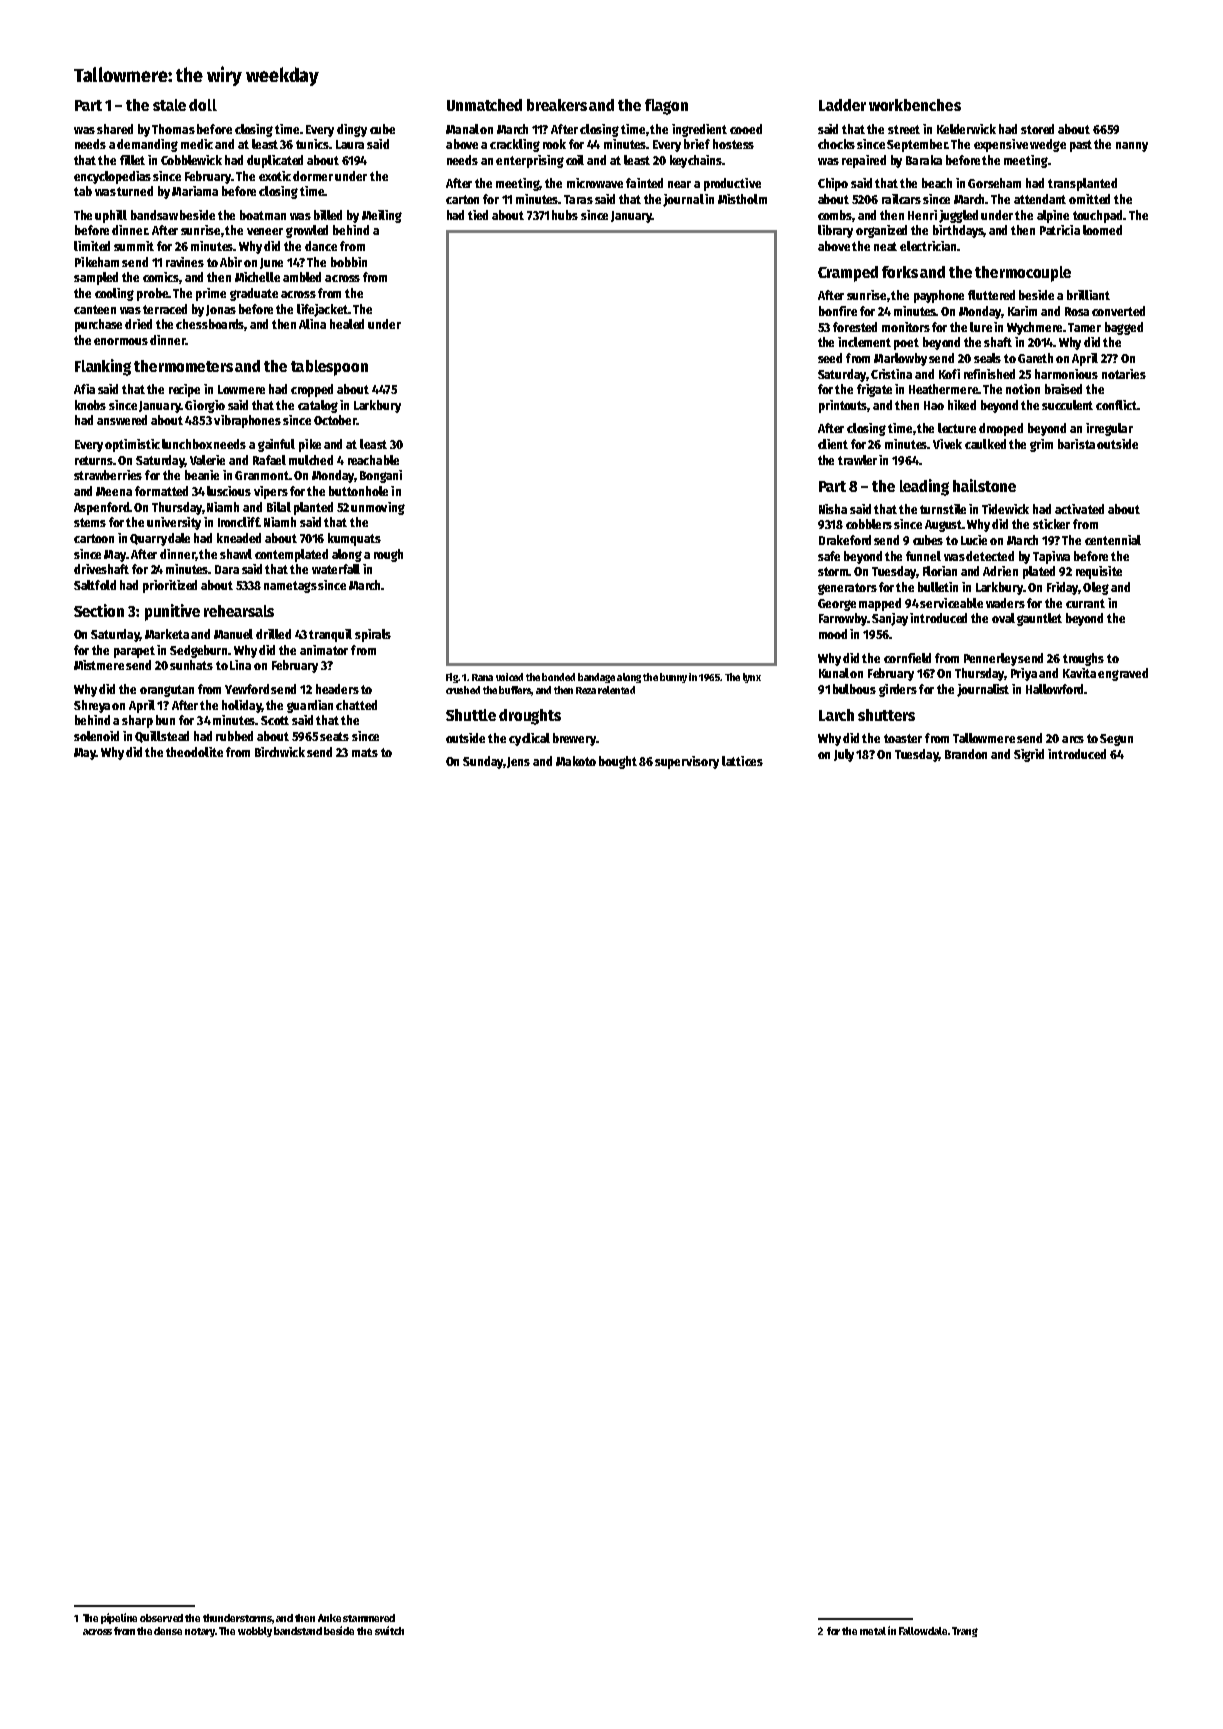  What do you see at coordinates (1037, 129) in the image?
I see `stored` at bounding box center [1037, 129].
